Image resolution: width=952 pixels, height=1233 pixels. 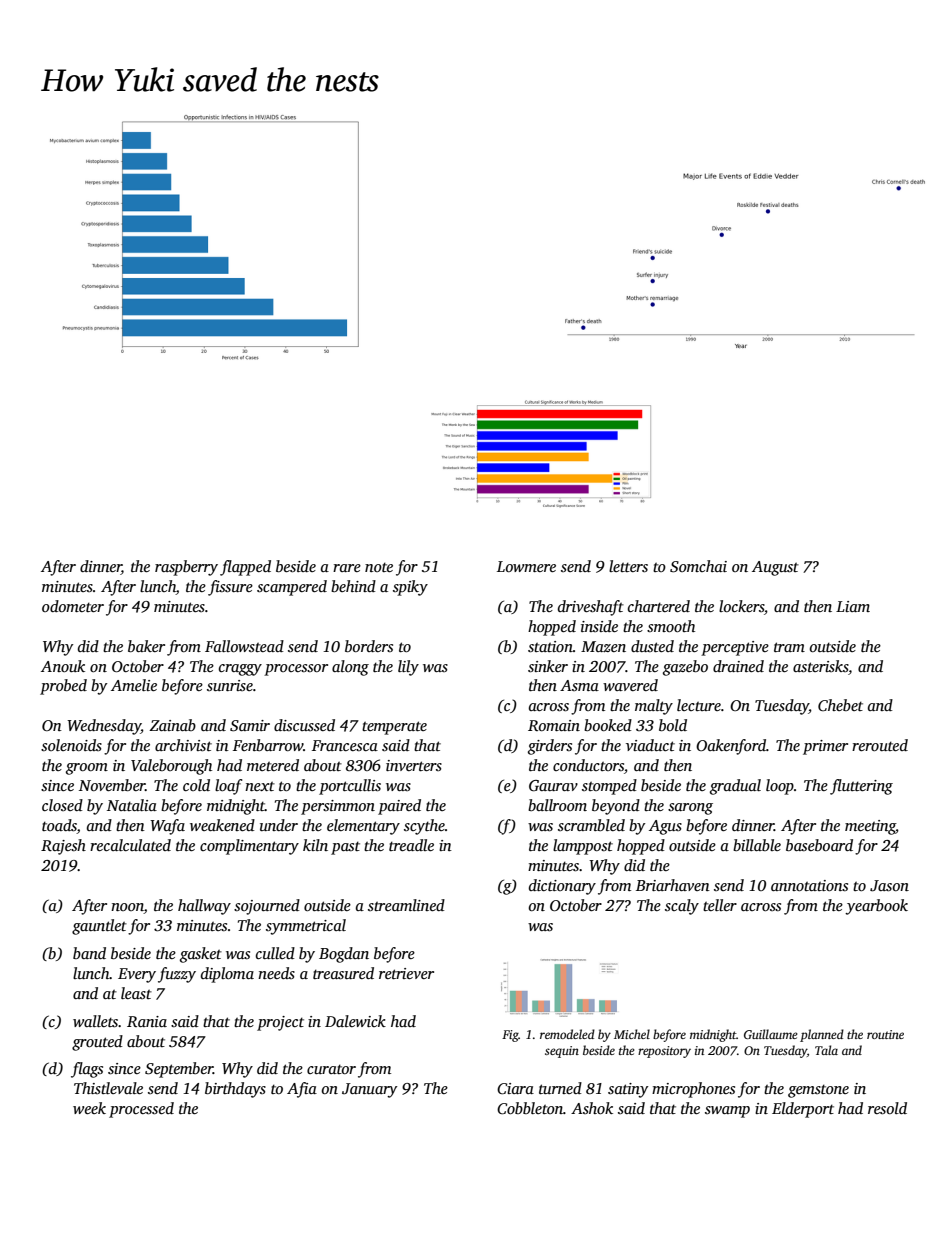 What do you see at coordinates (771, 1034) in the screenshot?
I see `Guillaume` at bounding box center [771, 1034].
